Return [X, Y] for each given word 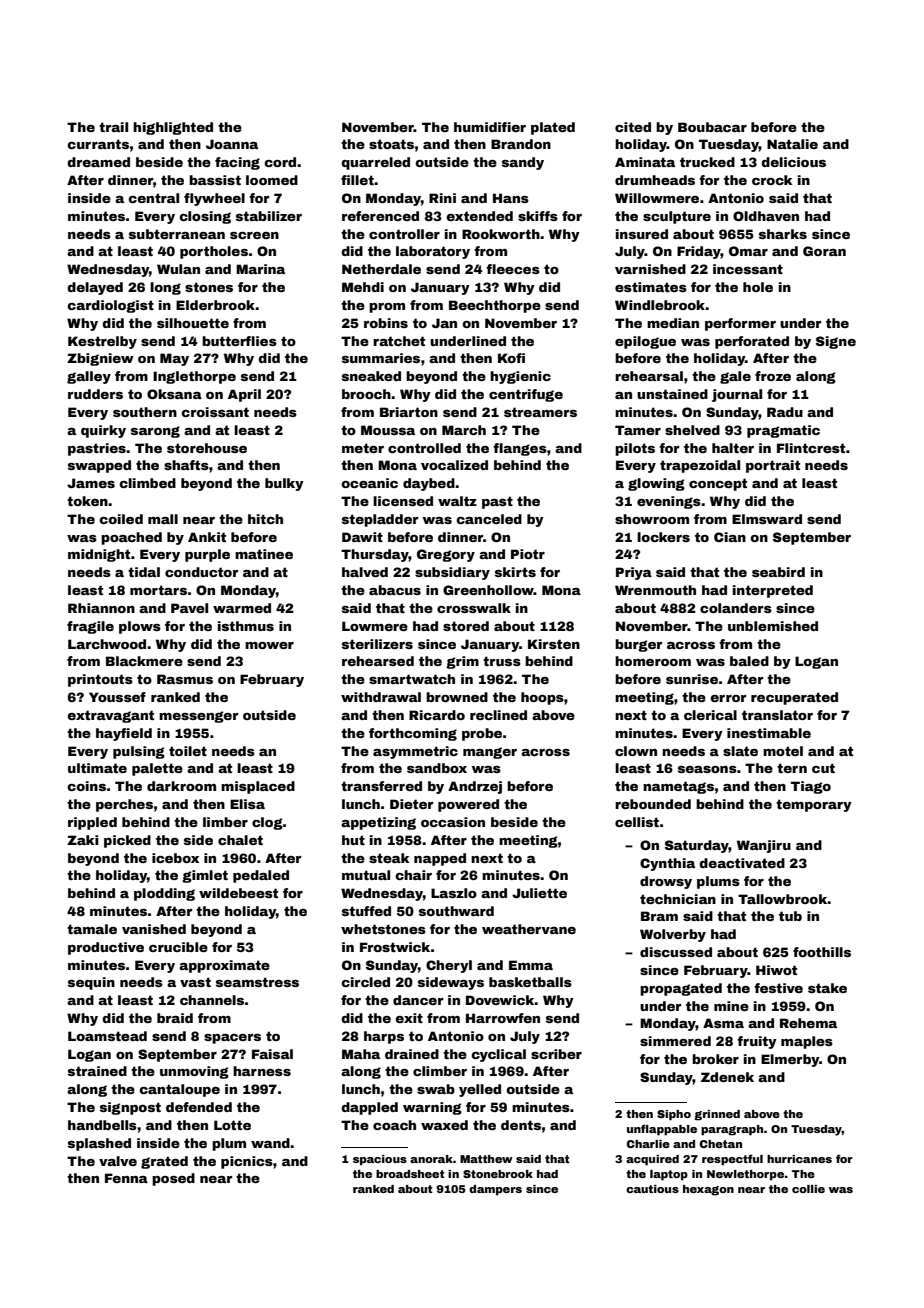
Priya [634, 573]
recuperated [794, 698]
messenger [198, 717]
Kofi [511, 358]
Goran [824, 251]
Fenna [126, 1178]
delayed [95, 288]
